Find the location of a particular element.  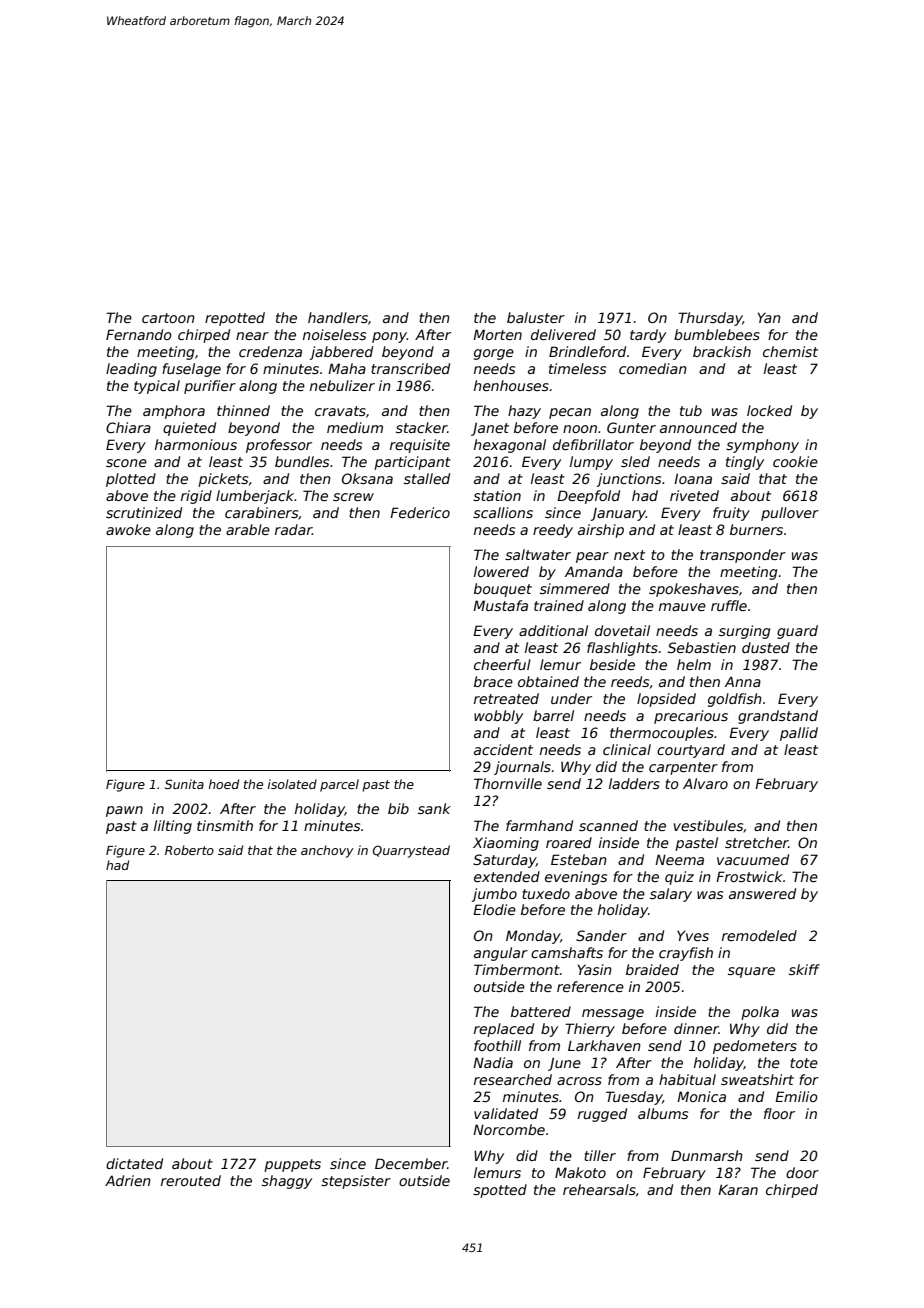

Roberto is located at coordinates (189, 850).
